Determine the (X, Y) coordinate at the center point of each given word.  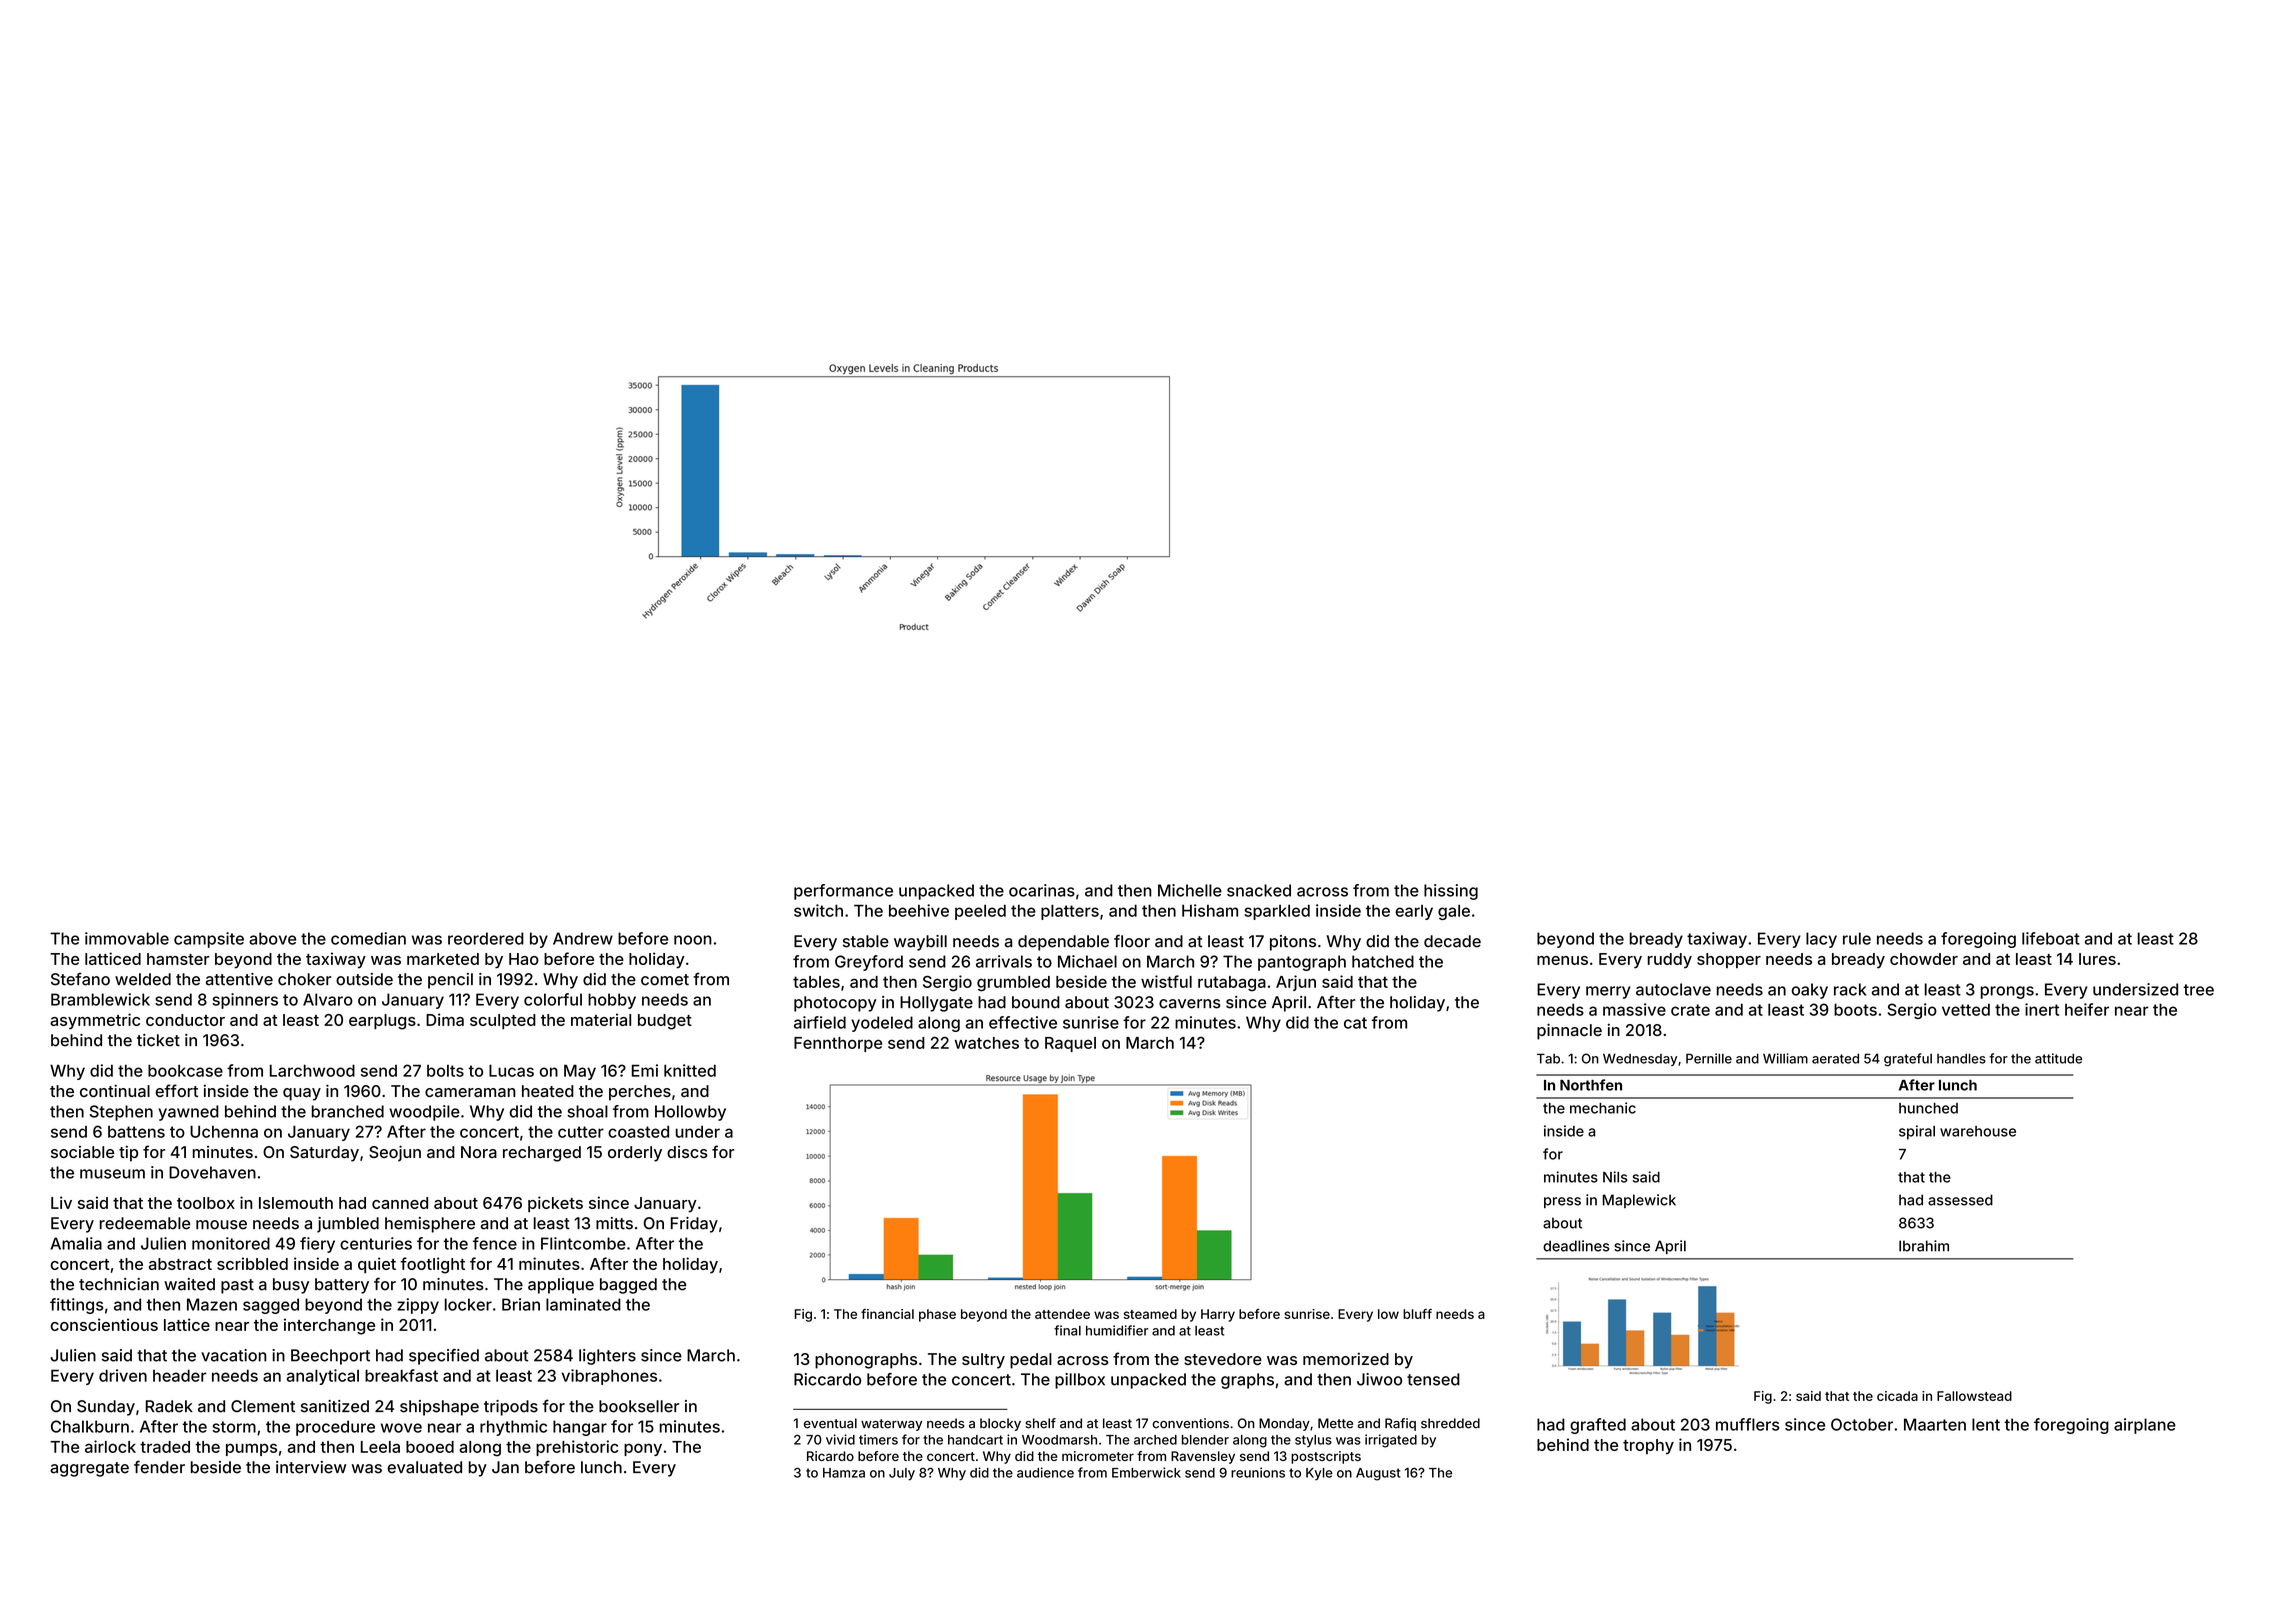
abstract (180, 1264)
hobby (612, 1001)
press (1562, 1202)
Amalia (76, 1243)
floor (1132, 941)
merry (1608, 992)
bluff (1417, 1314)
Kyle (1319, 1474)
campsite (209, 940)
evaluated (424, 1467)
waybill (920, 943)
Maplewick (1639, 1201)
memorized (1346, 1359)
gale (1454, 912)
